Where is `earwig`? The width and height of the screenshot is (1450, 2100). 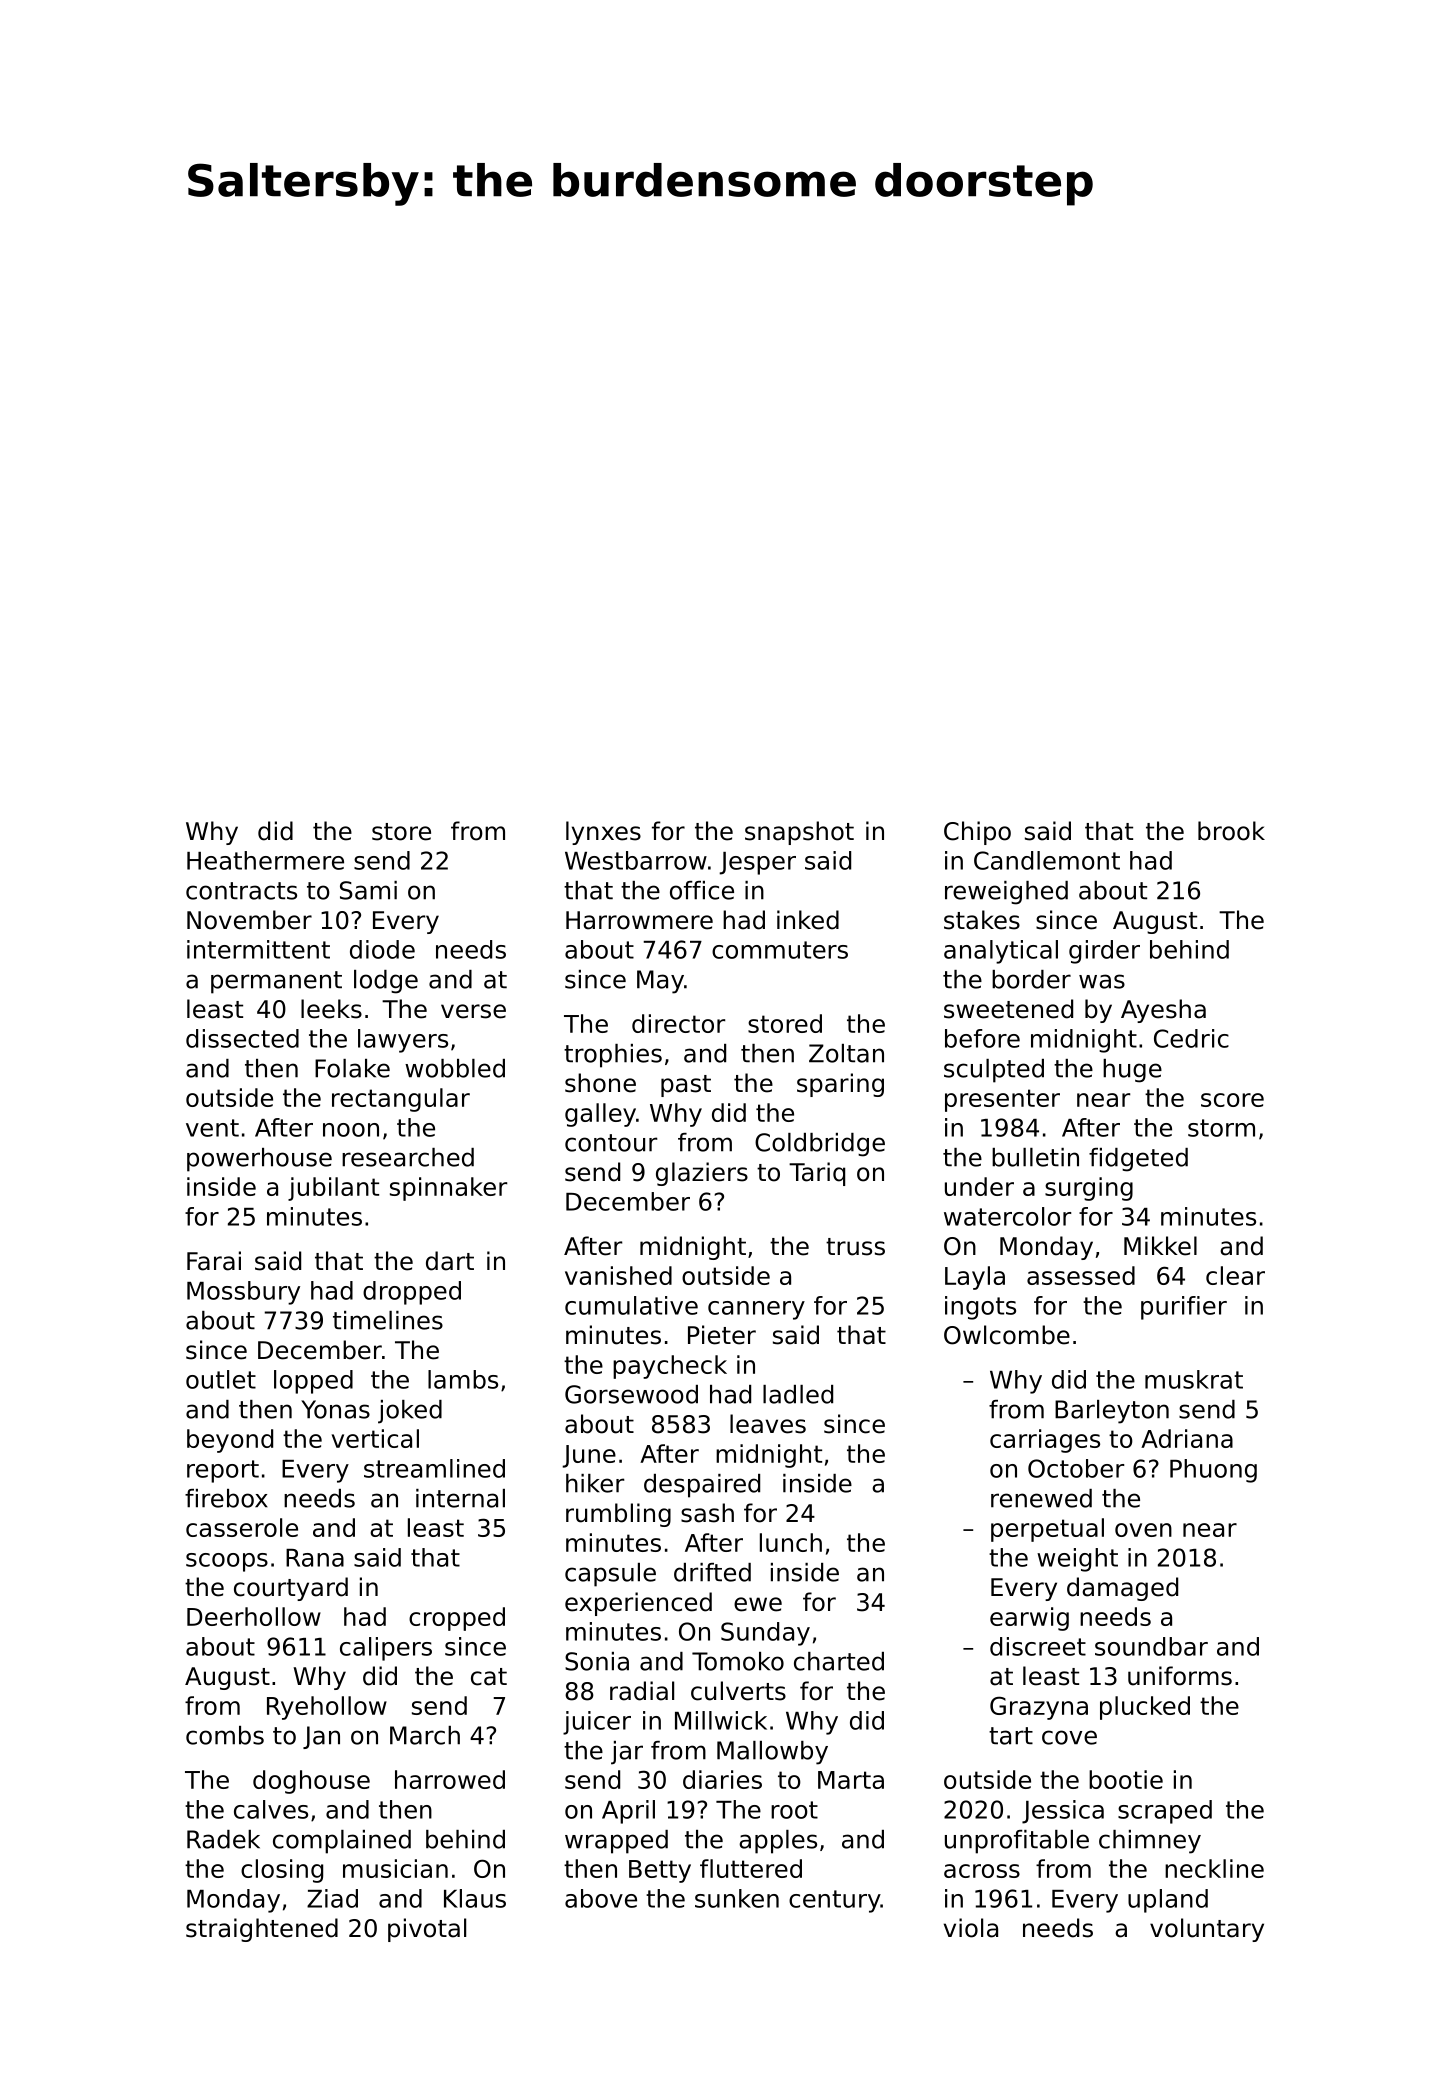
earwig is located at coordinates (1029, 1619).
